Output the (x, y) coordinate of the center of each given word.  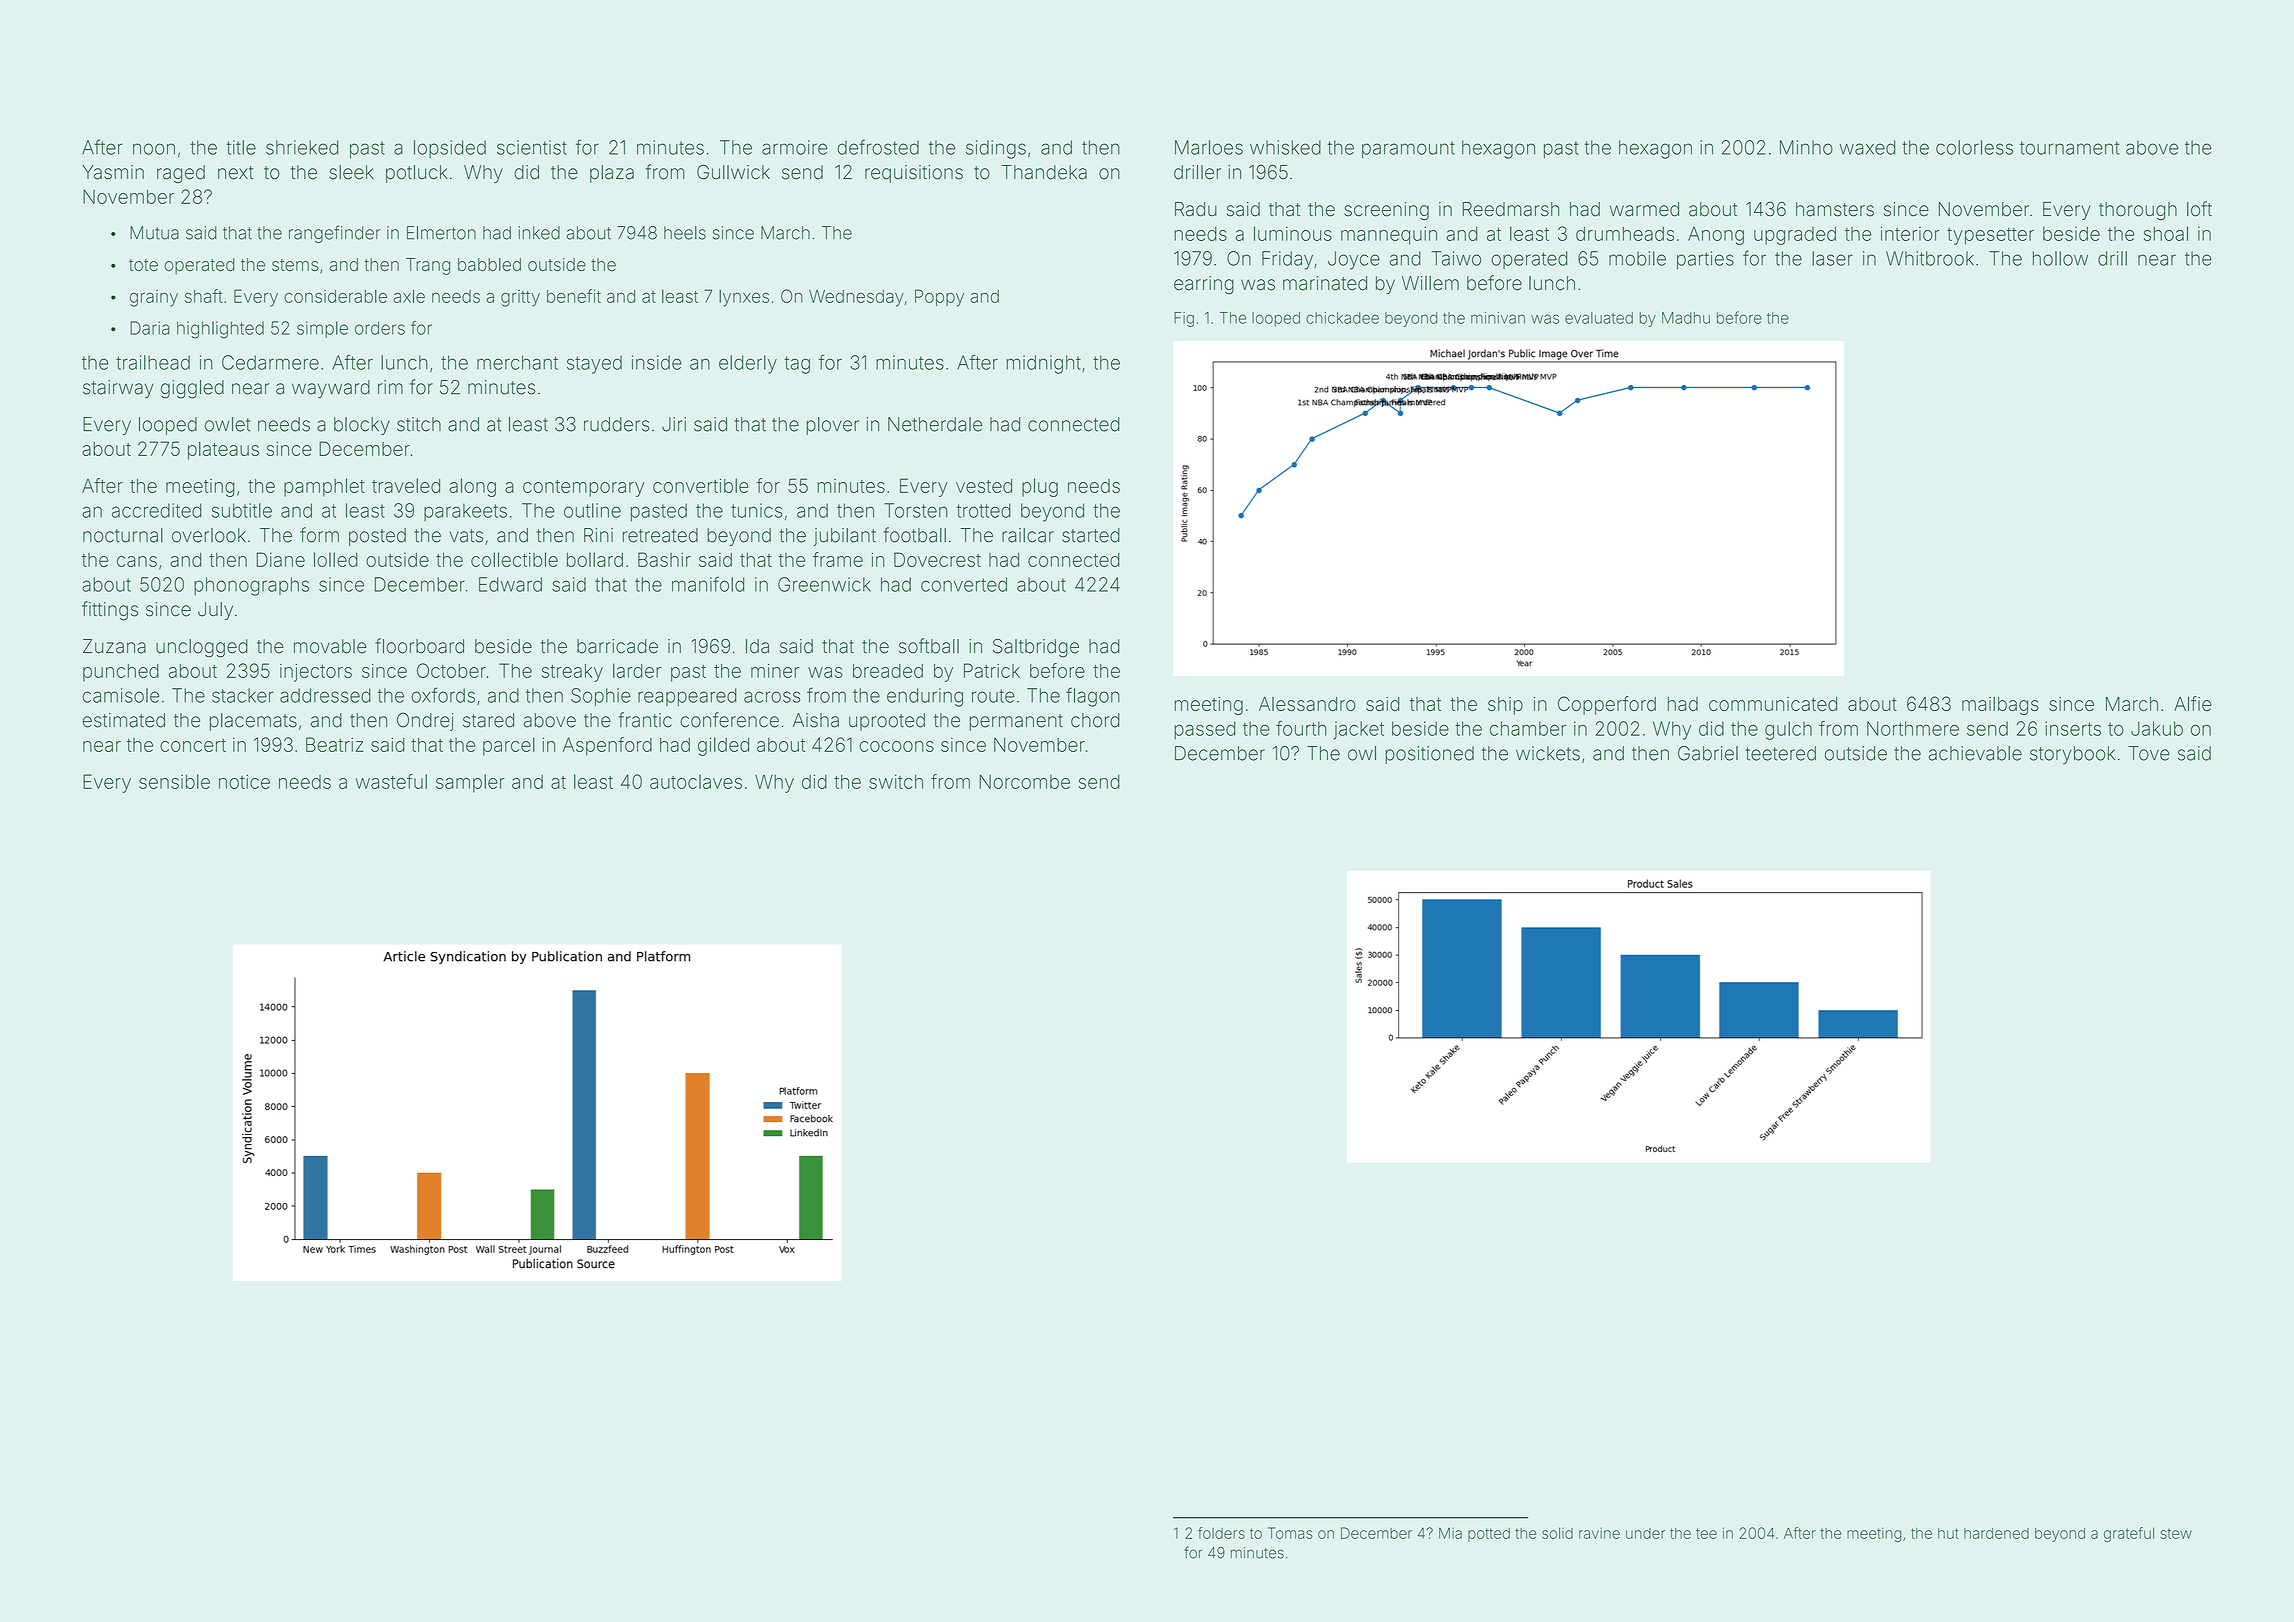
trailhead (153, 362)
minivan (1498, 318)
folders (1221, 1533)
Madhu (1686, 318)
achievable (1975, 753)
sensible (174, 781)
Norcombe (1024, 781)
